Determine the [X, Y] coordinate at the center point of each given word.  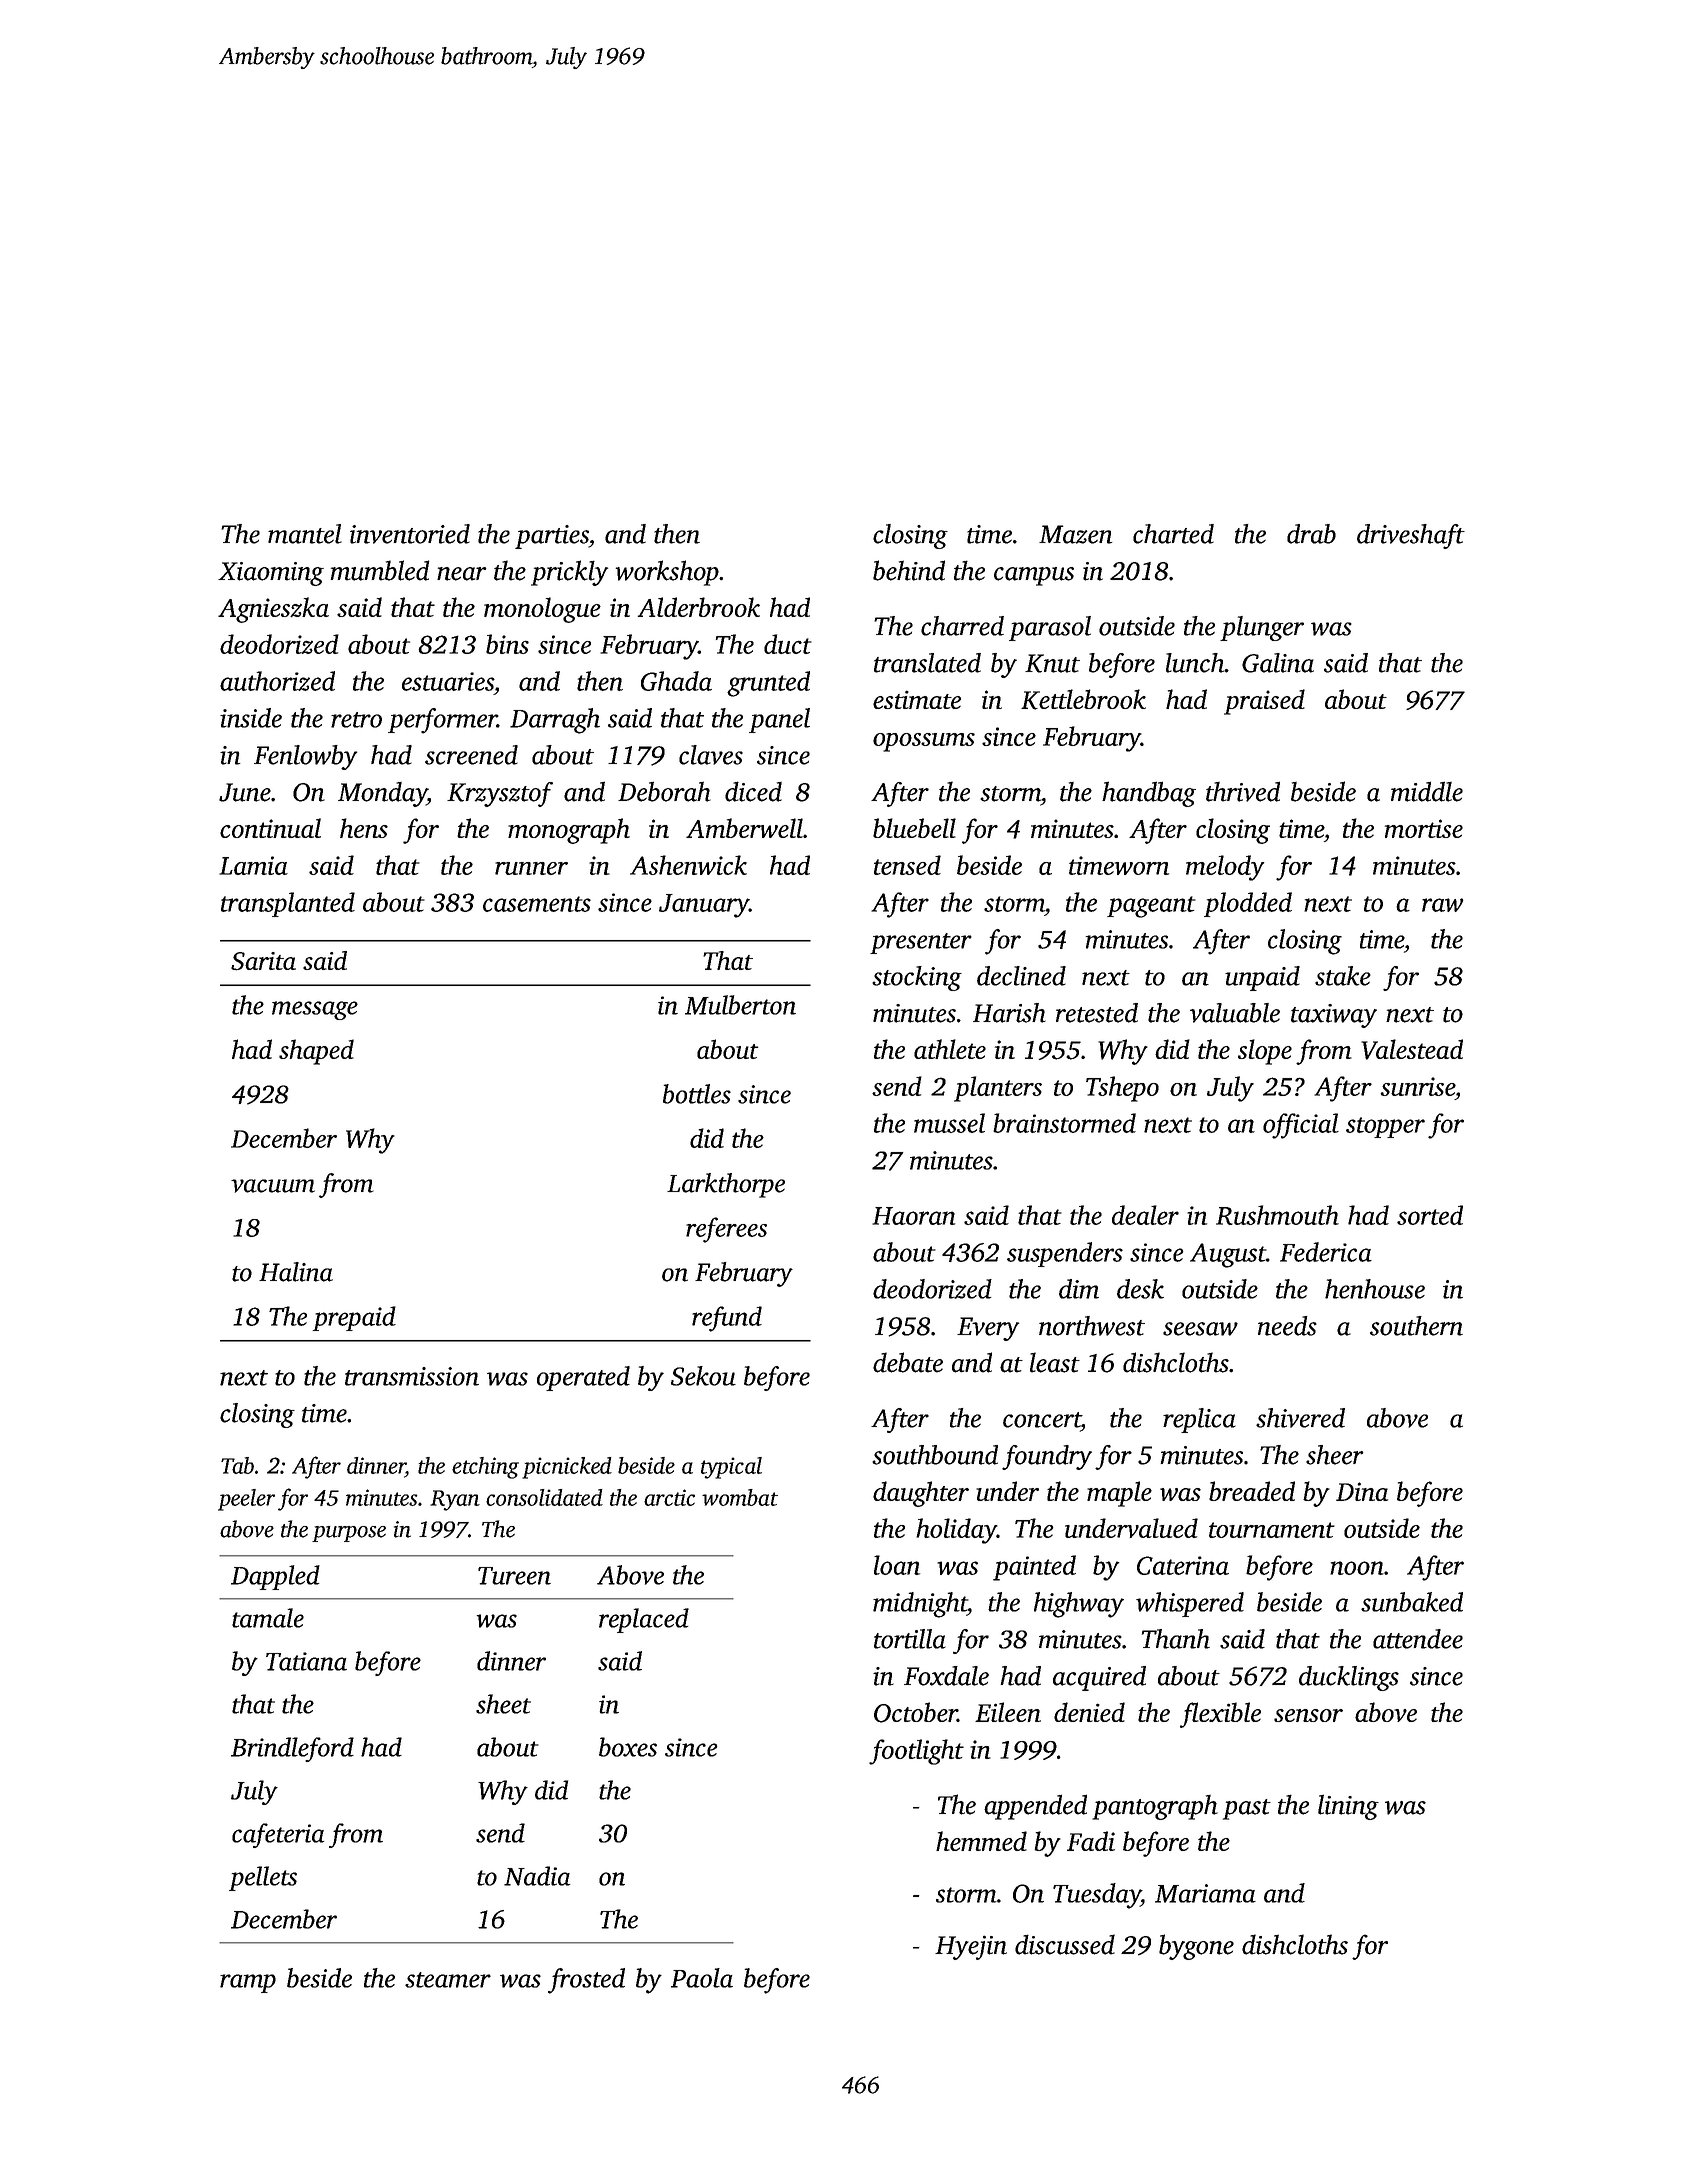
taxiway [1334, 1016]
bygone [1196, 1947]
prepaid [354, 1318]
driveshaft [1411, 536]
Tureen [514, 1576]
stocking [917, 978]
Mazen [1076, 534]
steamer [448, 1980]
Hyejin [971, 1947]
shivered [1300, 1418]
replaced [644, 1620]
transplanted [288, 904]
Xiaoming [271, 574]
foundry [1047, 1457]
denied [1089, 1712]
